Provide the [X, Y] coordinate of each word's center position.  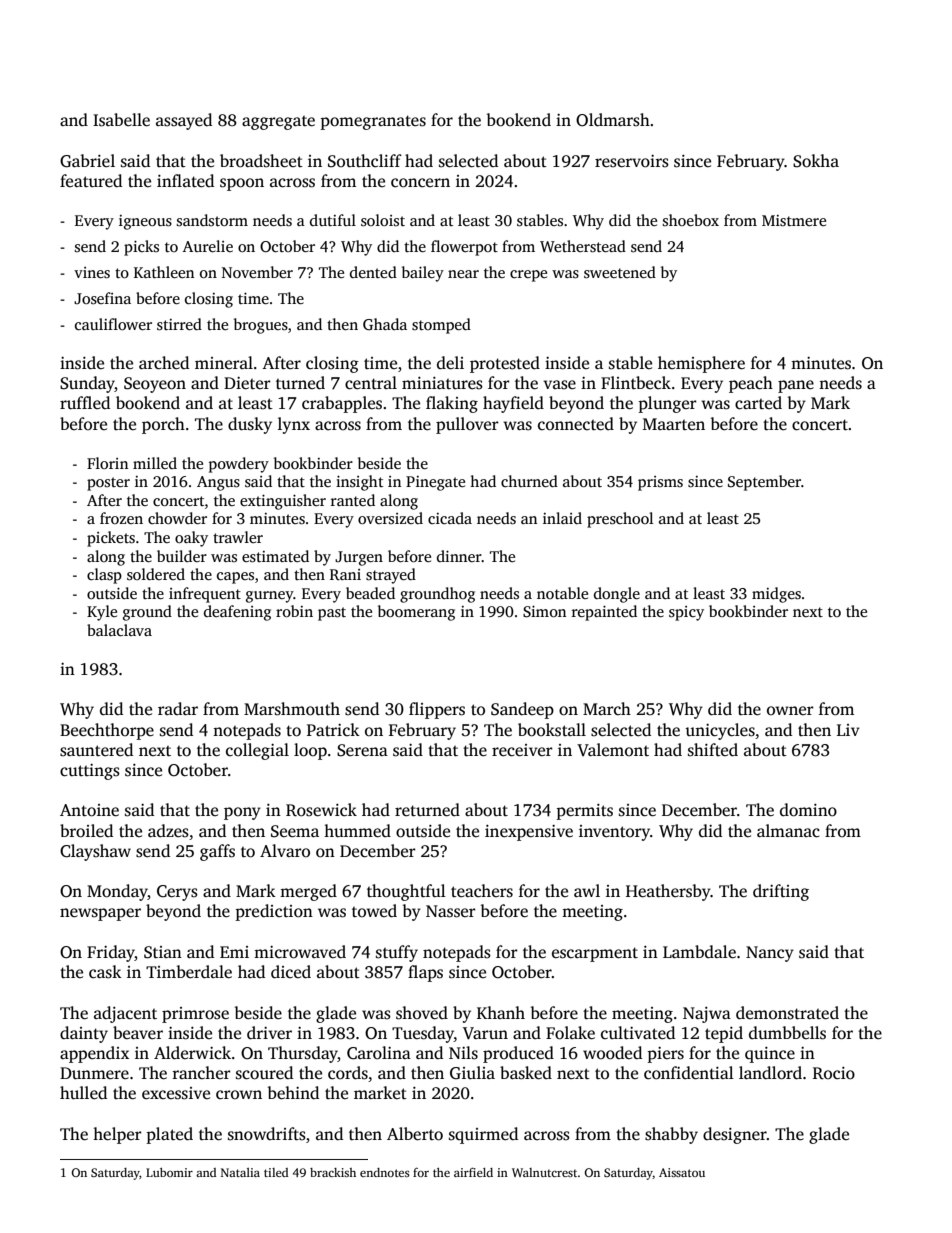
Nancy [770, 954]
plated [169, 1135]
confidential [689, 1073]
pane [796, 386]
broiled [86, 831]
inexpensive [529, 833]
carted [758, 403]
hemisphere [701, 364]
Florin [107, 463]
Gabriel [87, 161]
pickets [111, 539]
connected [576, 424]
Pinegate [435, 483]
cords [348, 1073]
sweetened [620, 272]
